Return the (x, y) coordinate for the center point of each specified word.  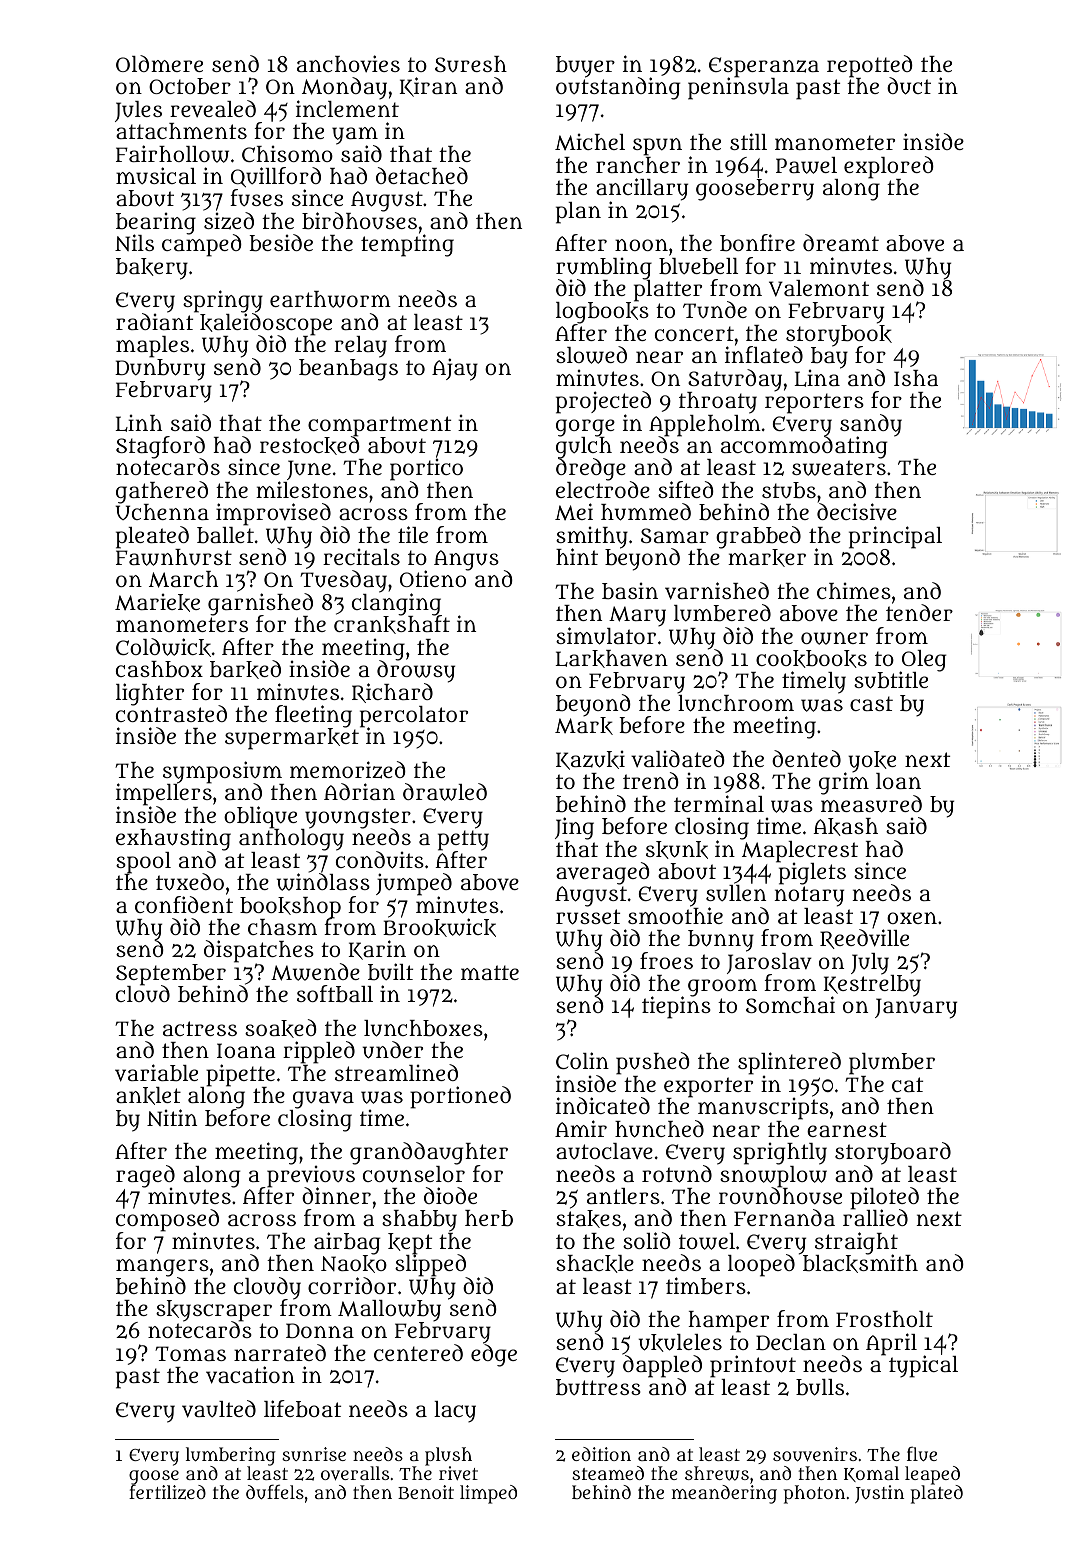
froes (666, 960)
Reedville (864, 939)
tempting (407, 246)
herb (489, 1218)
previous (311, 1176)
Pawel (806, 165)
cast (871, 703)
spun (657, 147)
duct (909, 86)
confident (184, 904)
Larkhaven (611, 659)
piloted (884, 1198)
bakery (152, 269)
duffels (275, 1491)
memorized (348, 770)
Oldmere (159, 63)
